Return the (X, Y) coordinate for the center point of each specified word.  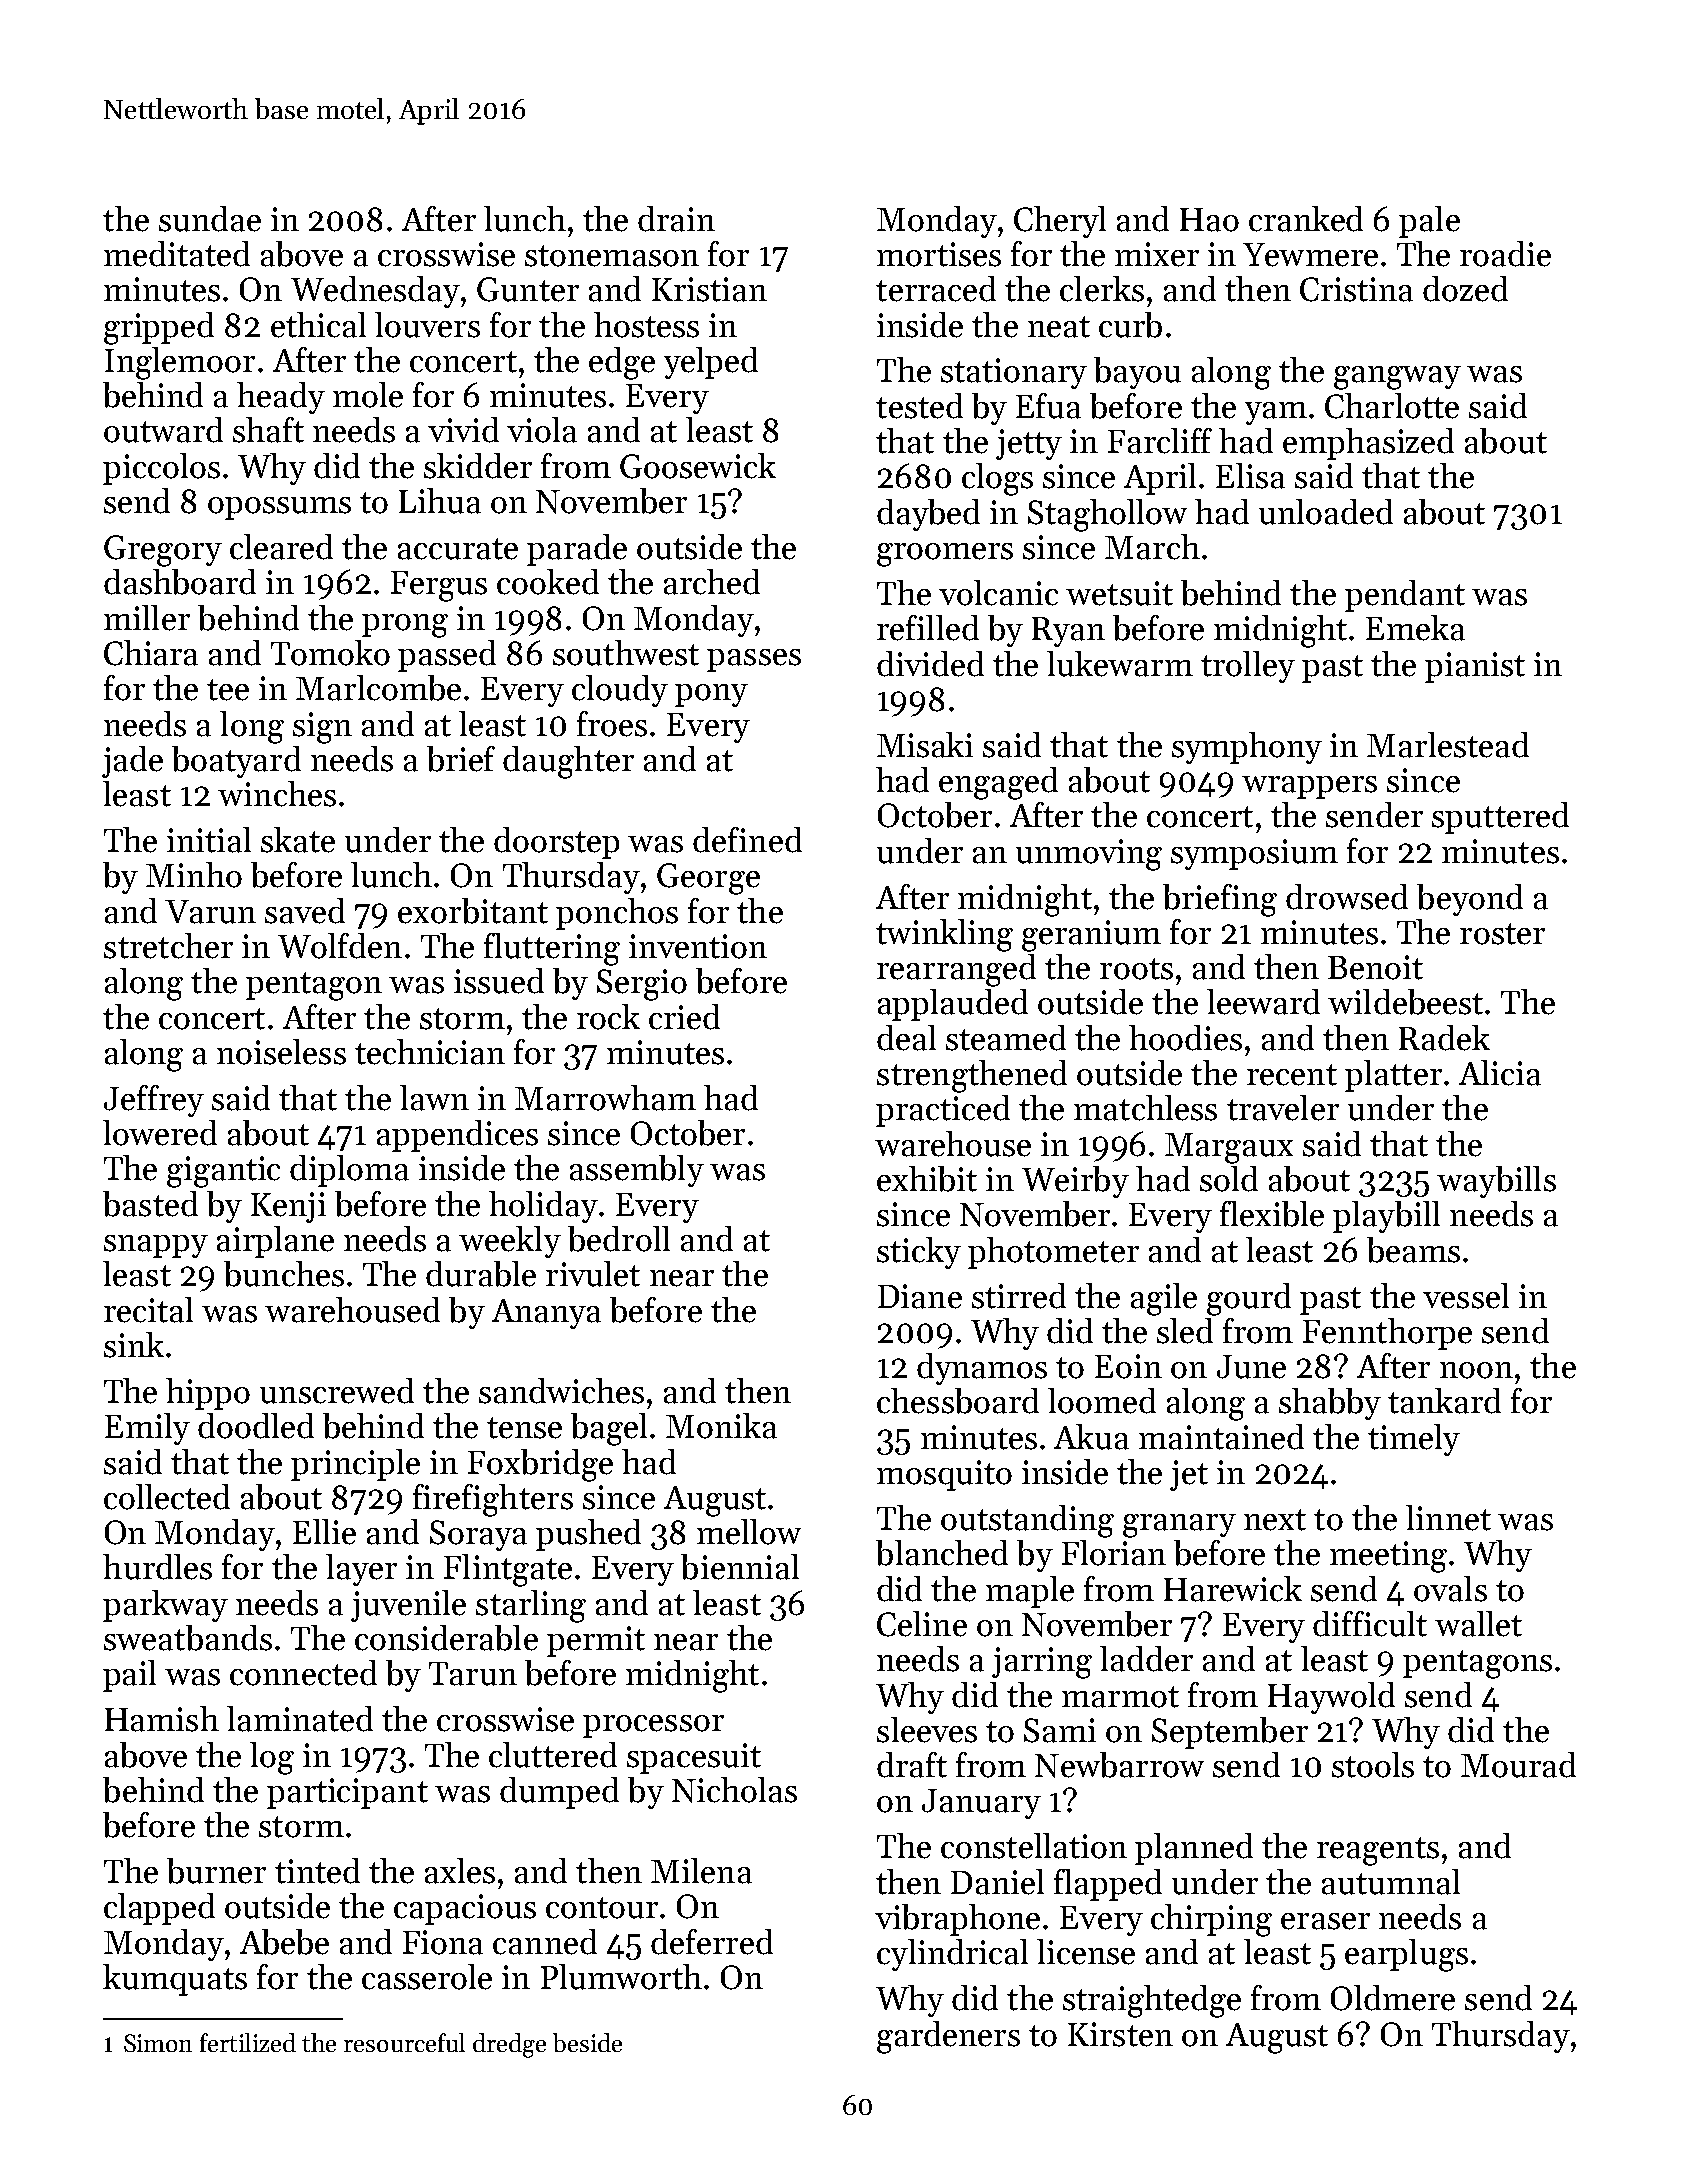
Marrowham (605, 1098)
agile (1164, 1299)
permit (596, 1641)
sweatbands (188, 1638)
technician (430, 1052)
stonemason (612, 256)
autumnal (1391, 1882)
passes (754, 660)
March (1152, 547)
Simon (158, 2043)
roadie (1505, 254)
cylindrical (952, 1955)
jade (132, 762)
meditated (177, 254)
